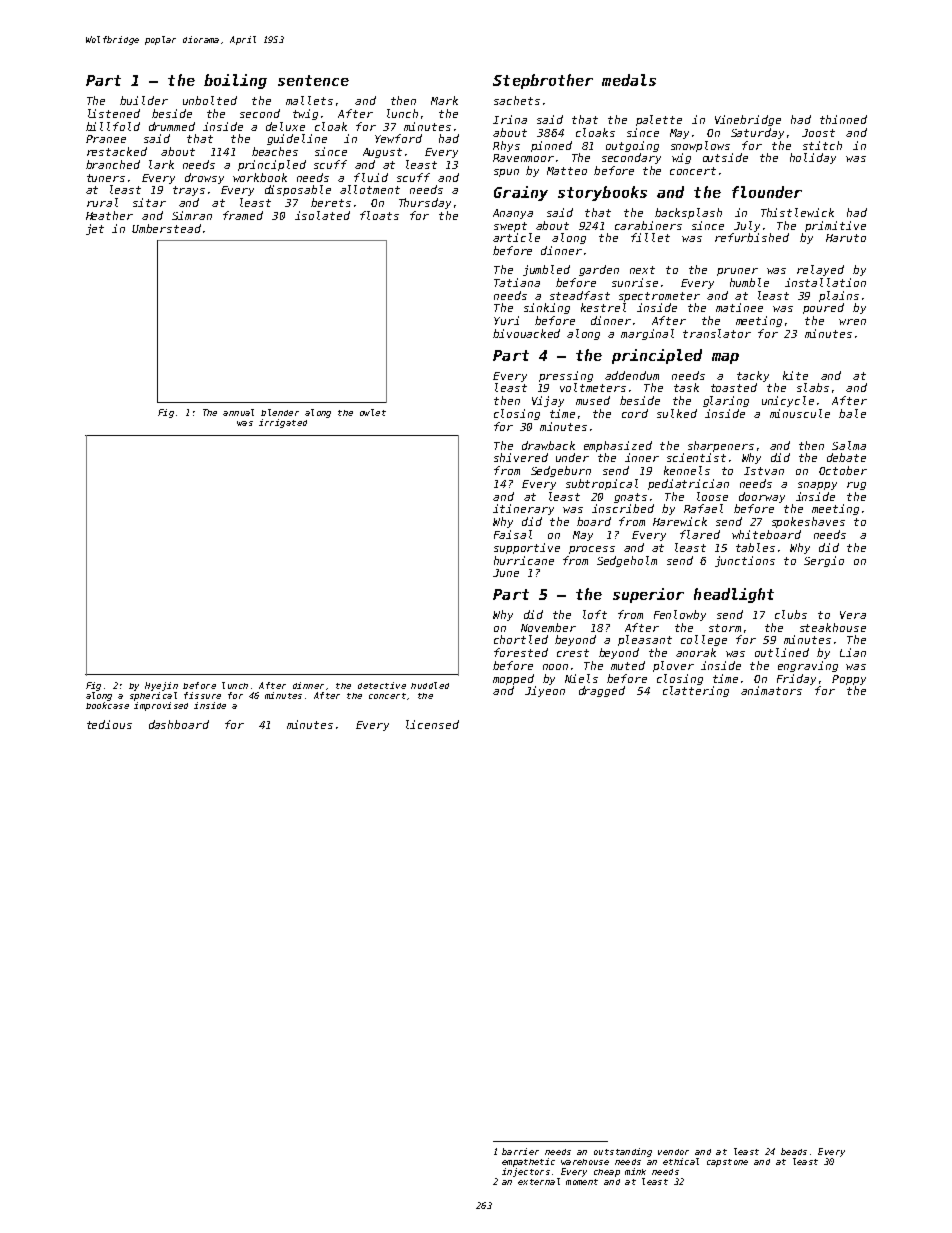 The image size is (952, 1233). I want to click on empathetic, so click(528, 1162).
